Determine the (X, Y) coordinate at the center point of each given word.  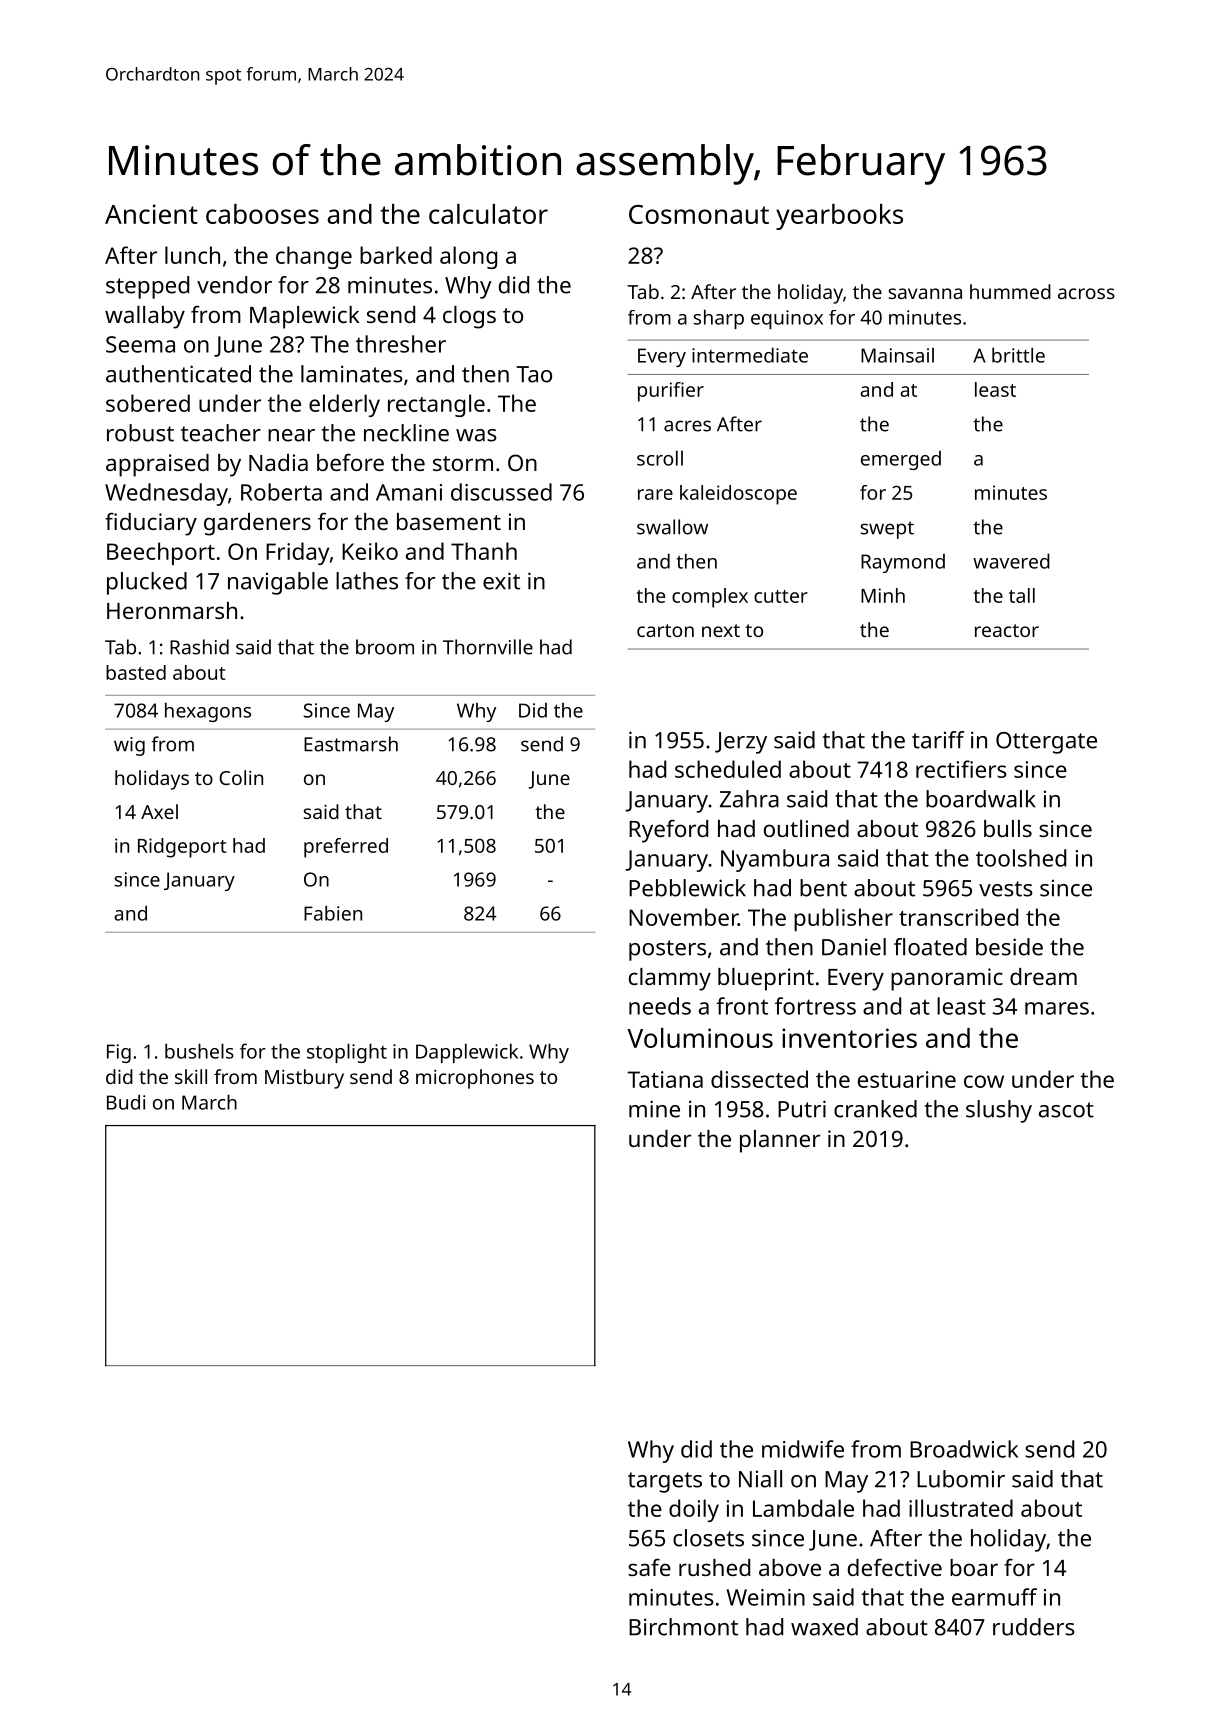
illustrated (961, 1508)
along (468, 257)
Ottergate (1046, 743)
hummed (1010, 291)
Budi (126, 1102)
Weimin (765, 1597)
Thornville (488, 647)
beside (1009, 947)
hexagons (208, 712)
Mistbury (304, 1079)
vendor (234, 285)
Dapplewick (467, 1053)
